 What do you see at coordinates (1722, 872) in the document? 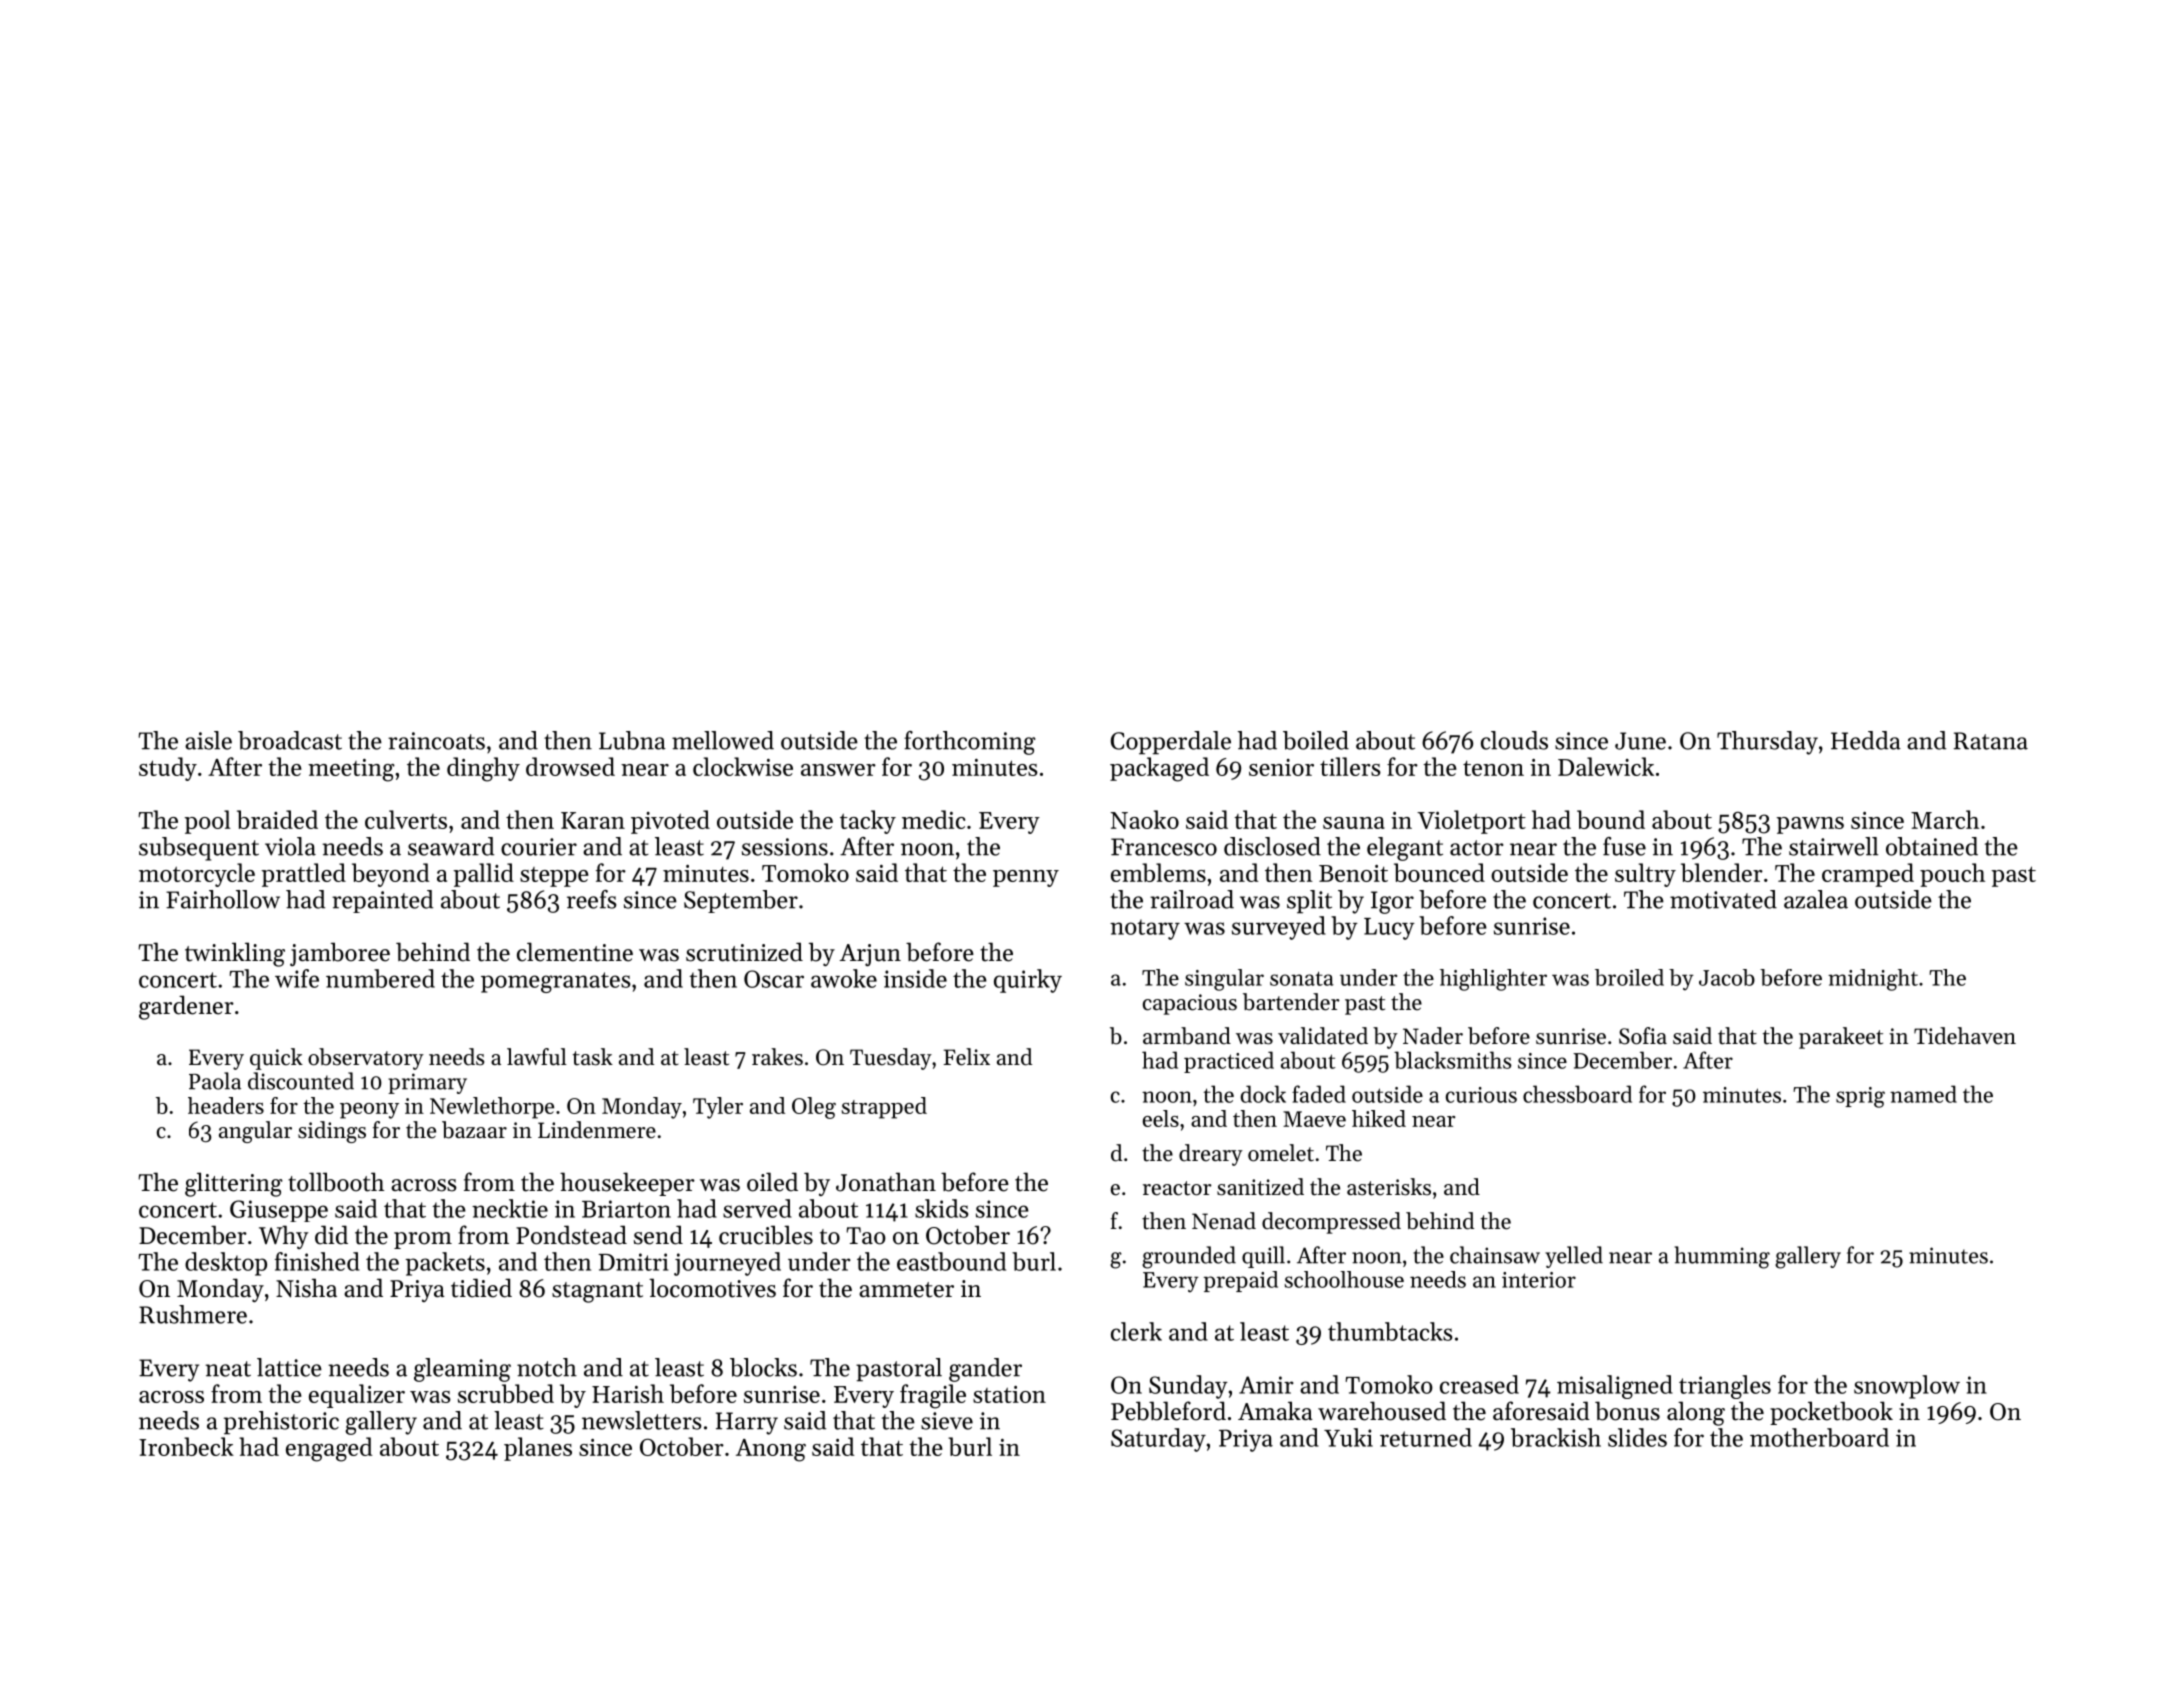
I see `blender` at bounding box center [1722, 872].
